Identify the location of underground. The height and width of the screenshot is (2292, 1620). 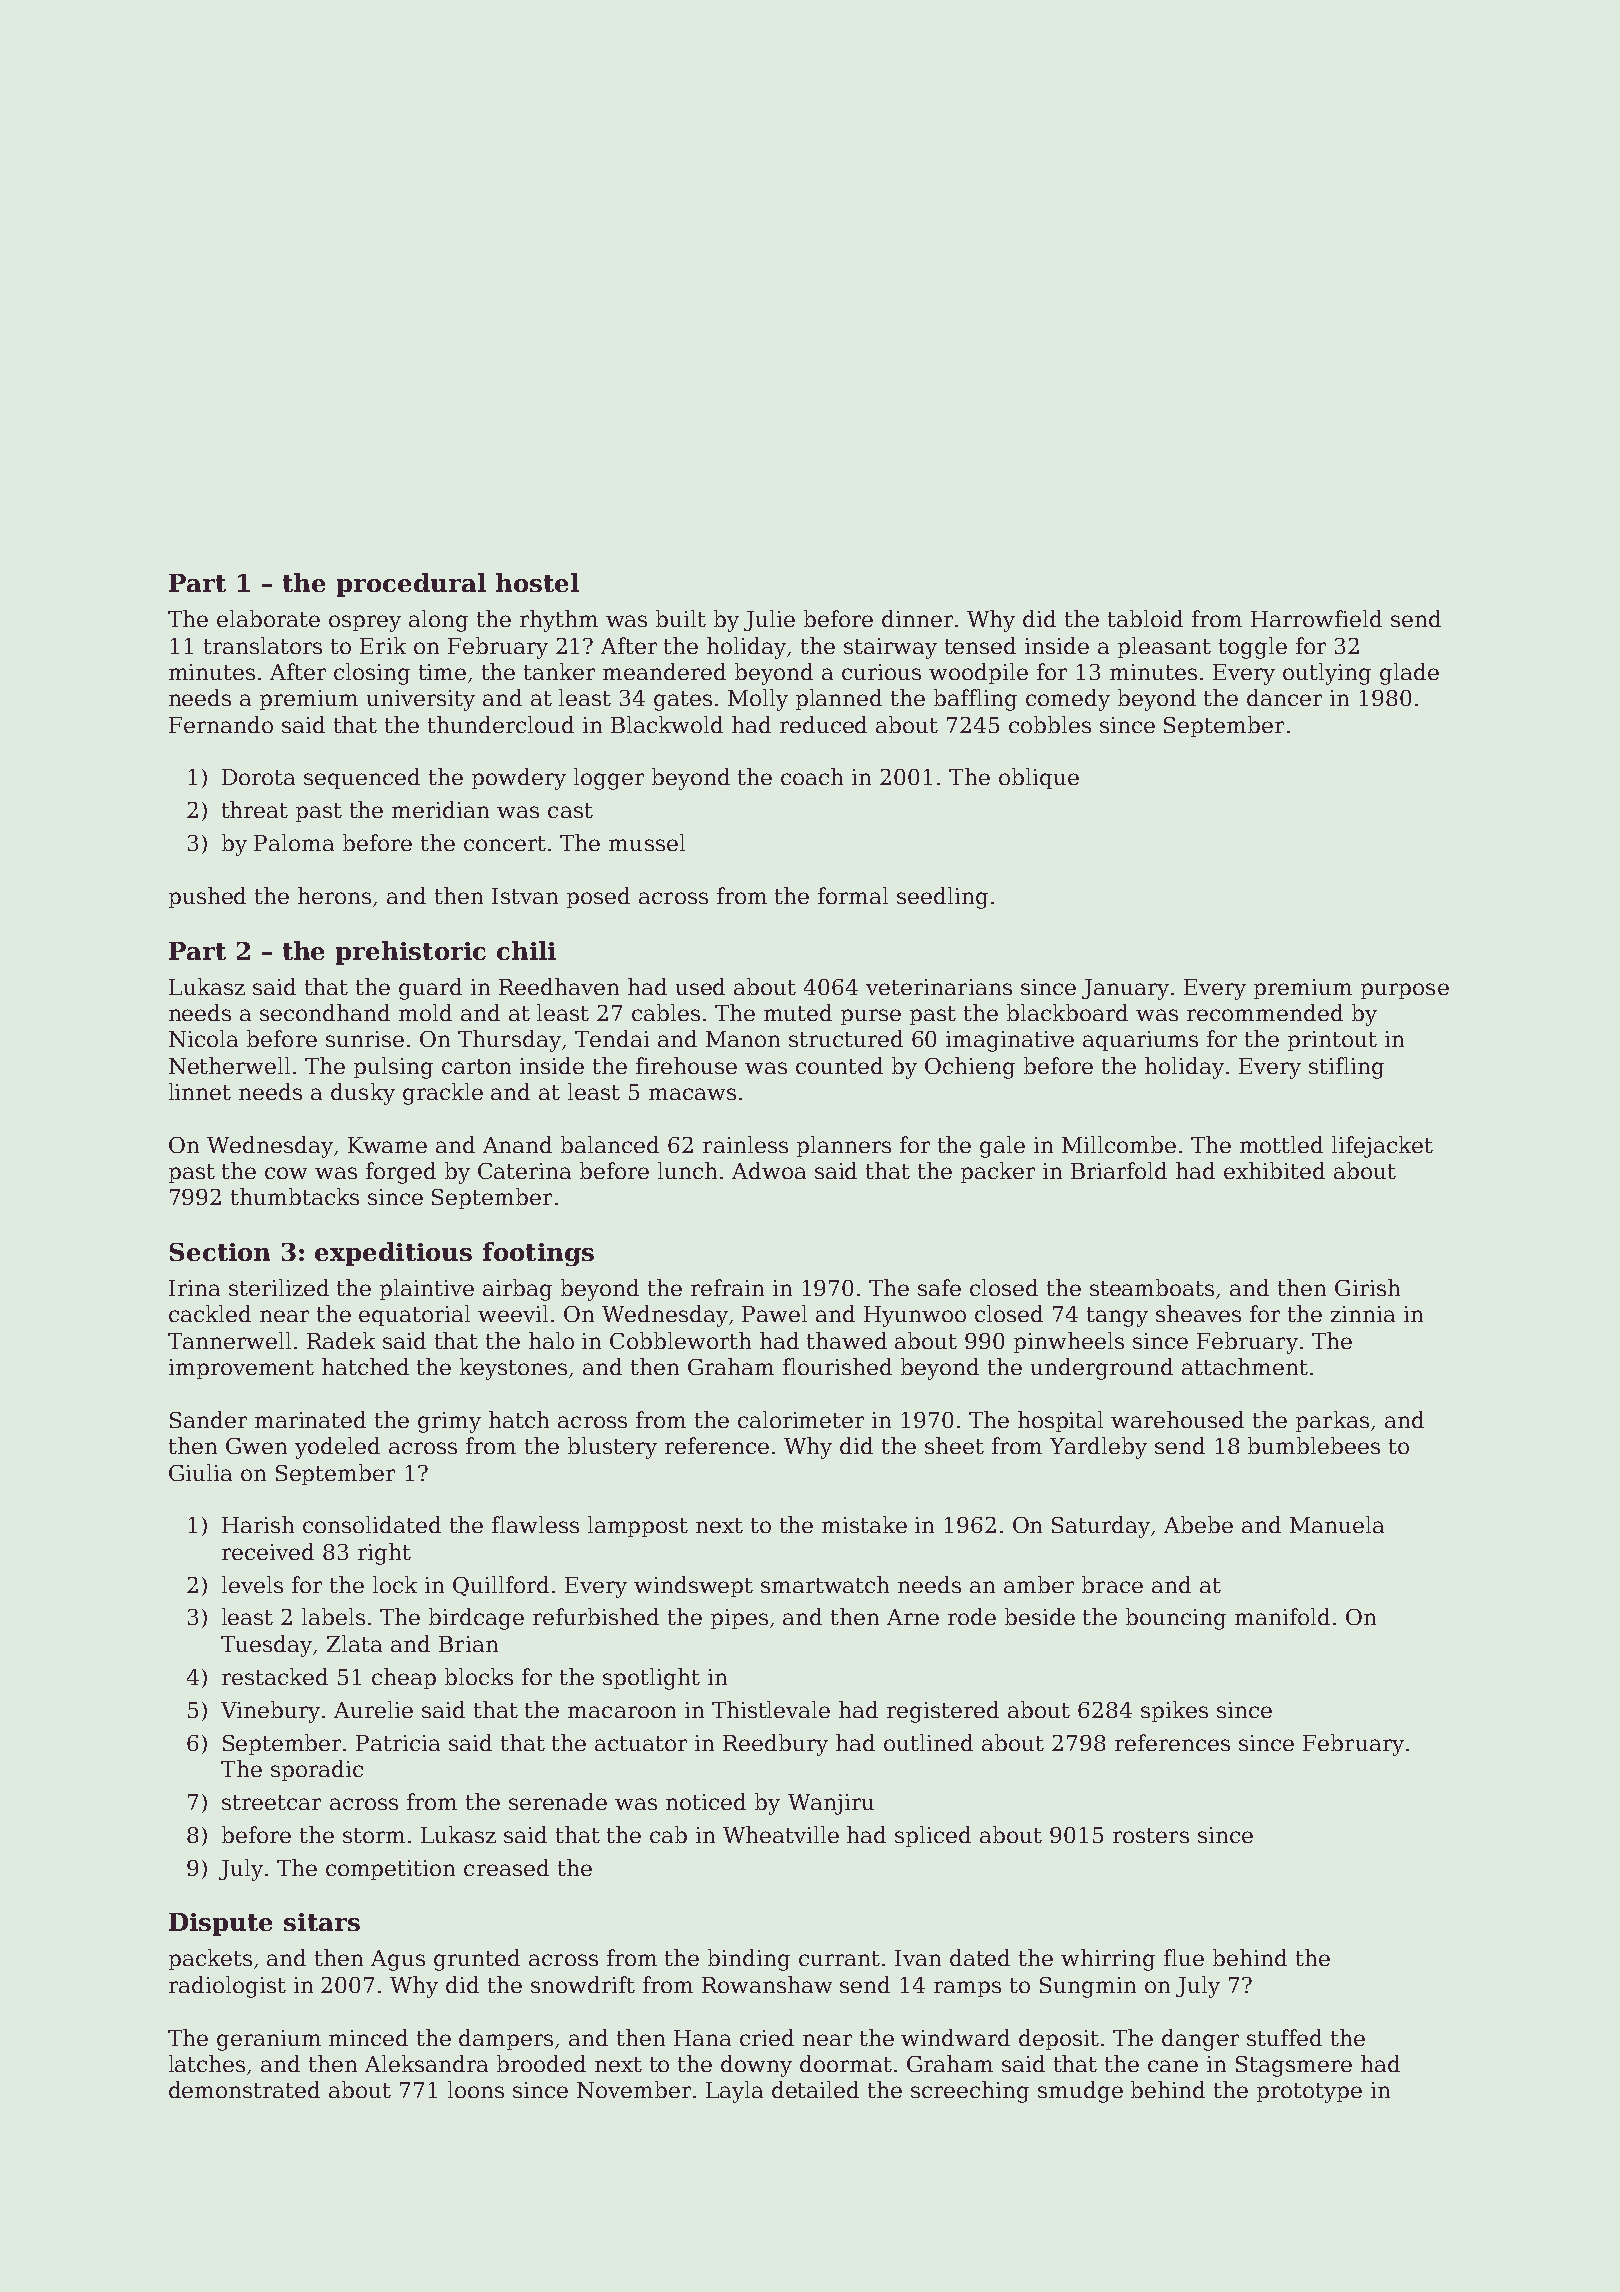
(1102, 1369).
